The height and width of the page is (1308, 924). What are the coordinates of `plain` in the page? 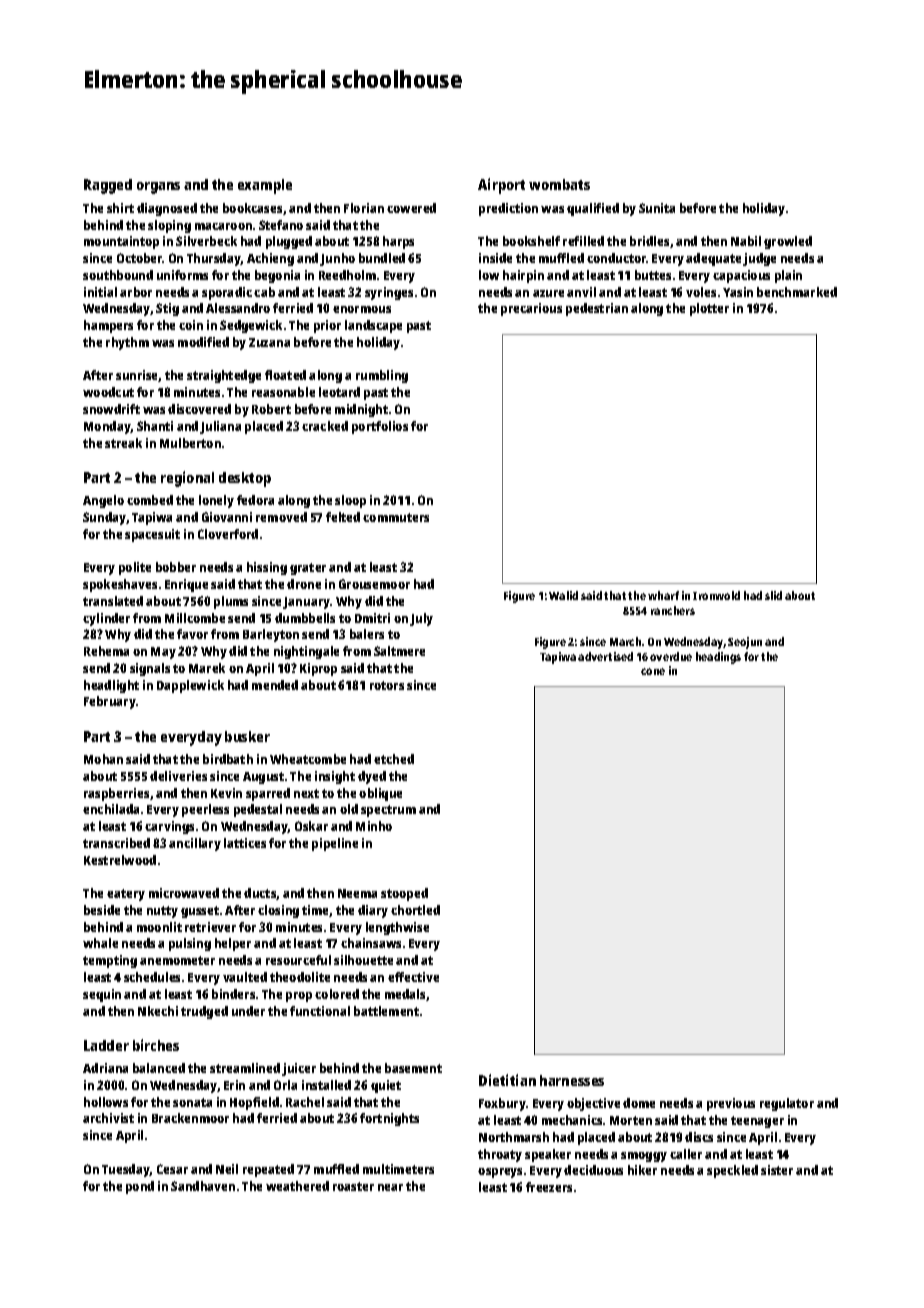 It's located at (788, 276).
